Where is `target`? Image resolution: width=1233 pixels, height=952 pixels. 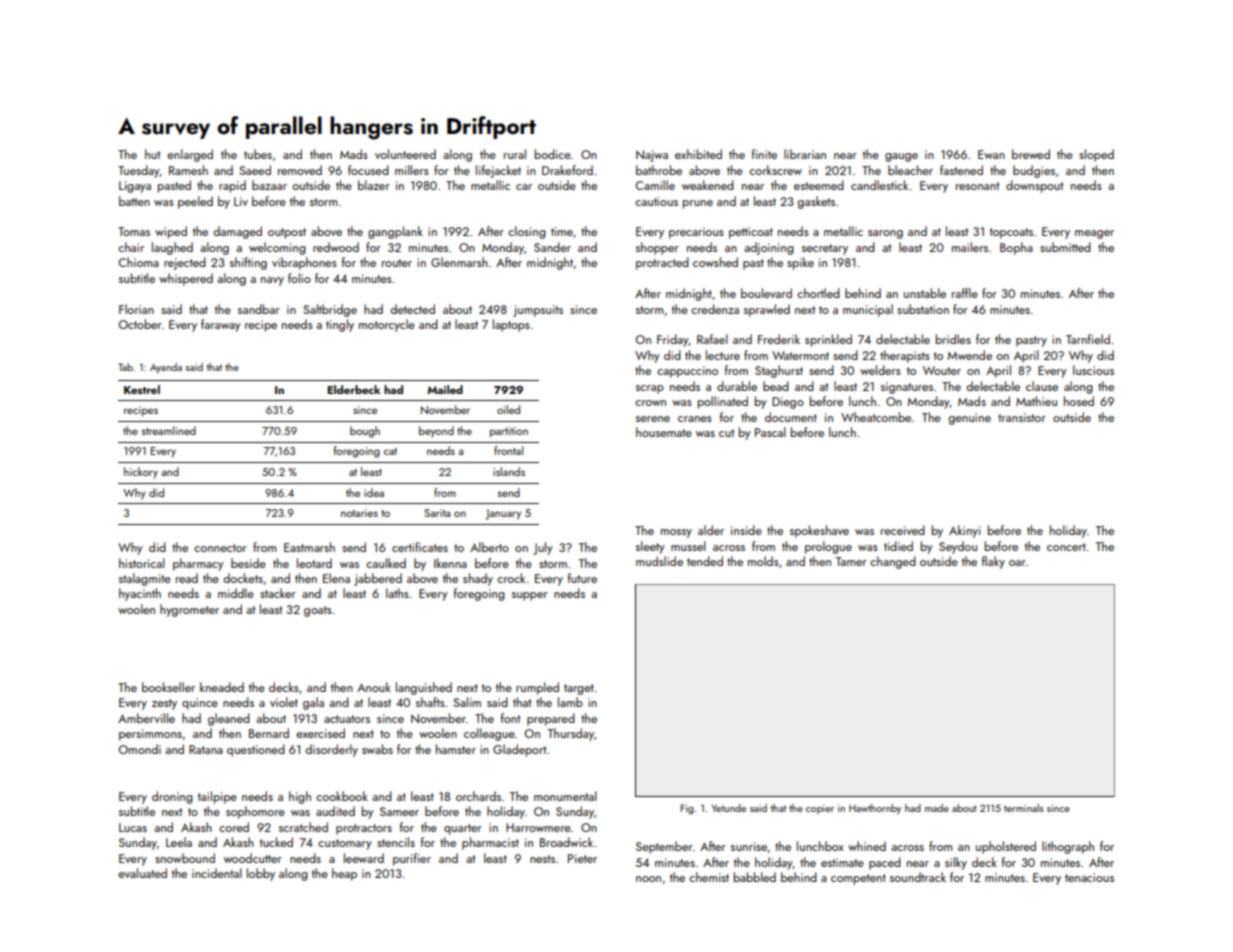 target is located at coordinates (579, 689).
